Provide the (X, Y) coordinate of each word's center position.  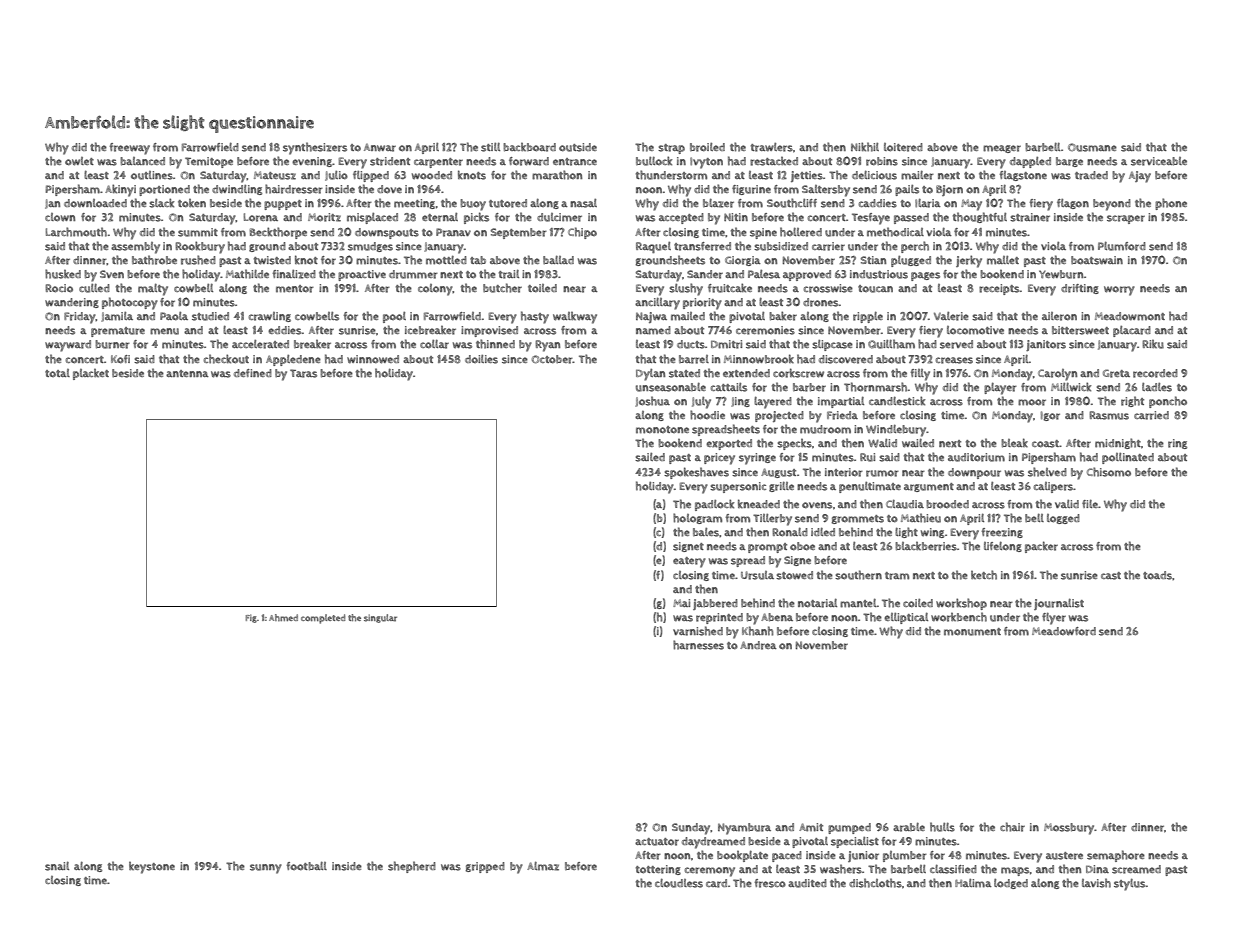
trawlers (772, 147)
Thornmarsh (875, 387)
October (552, 359)
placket (91, 374)
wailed (918, 443)
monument (972, 632)
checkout (226, 359)
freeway (130, 149)
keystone (152, 868)
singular (380, 618)
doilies (481, 359)
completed (323, 619)
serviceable (1159, 161)
